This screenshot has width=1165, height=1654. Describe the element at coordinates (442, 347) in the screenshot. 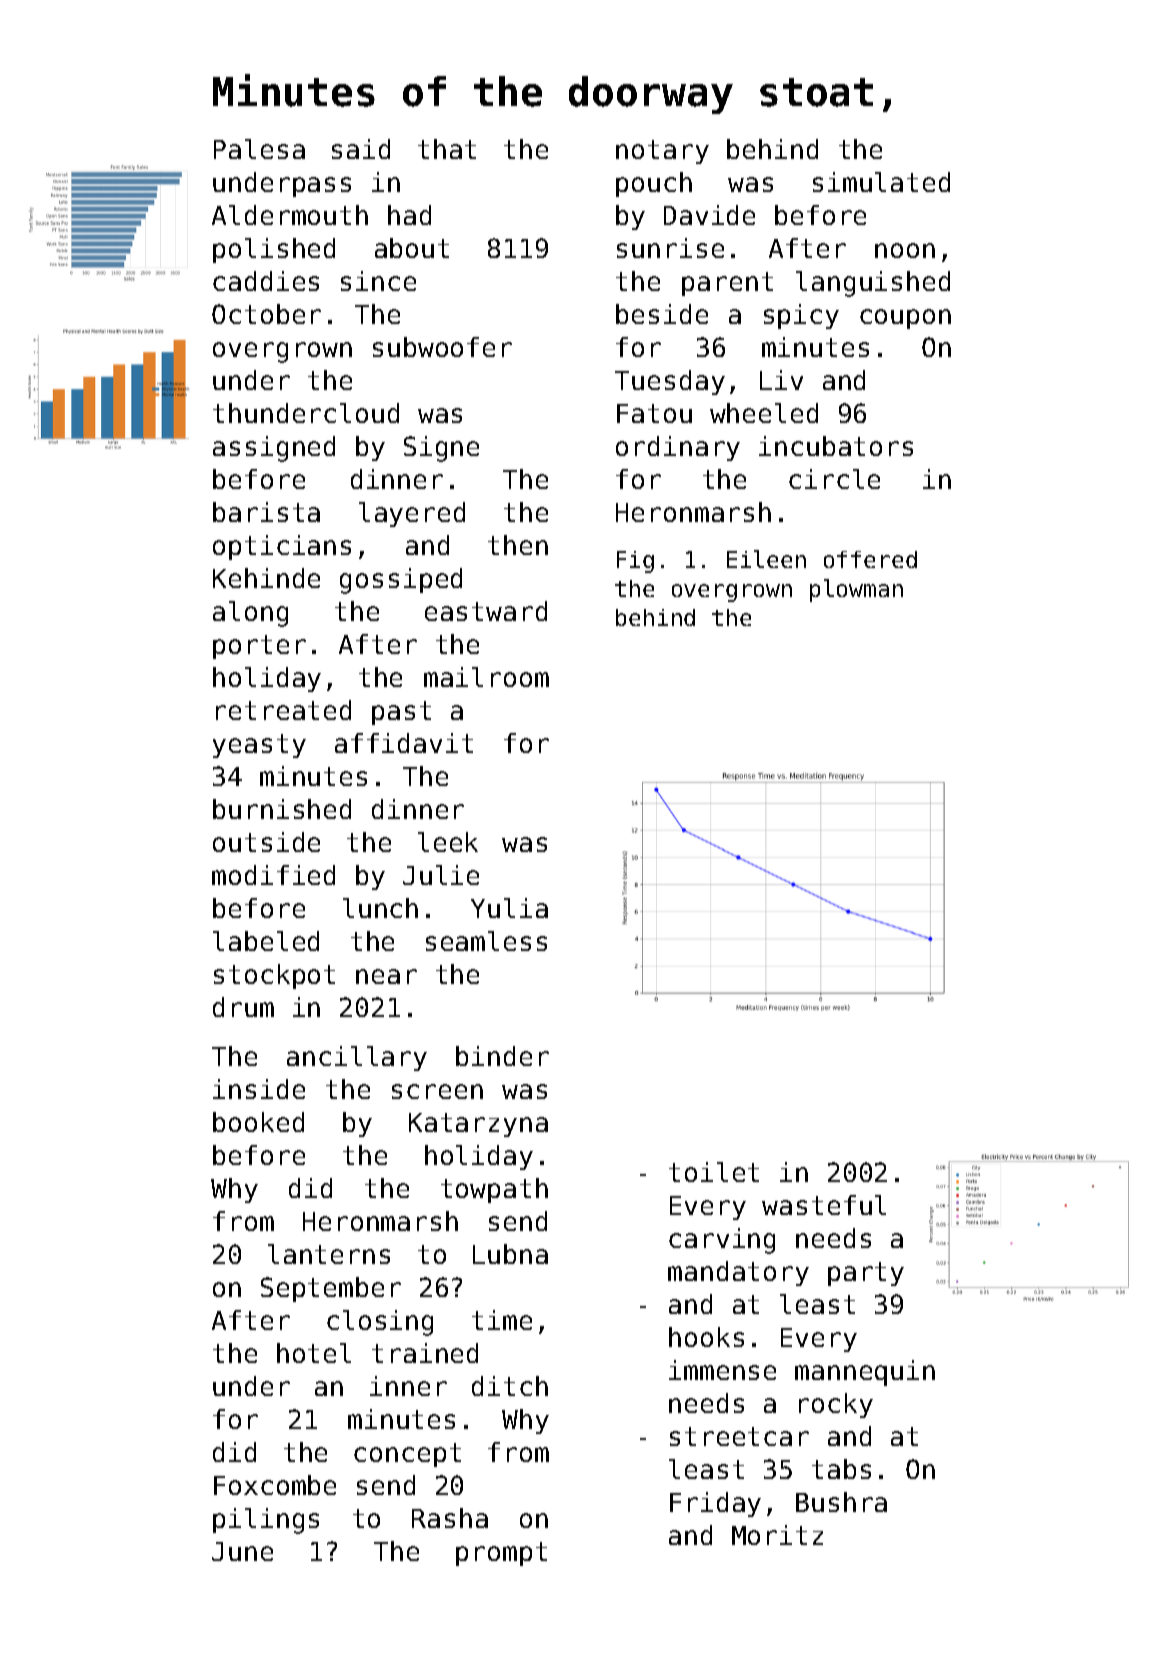

I see `subwoofer` at that location.
